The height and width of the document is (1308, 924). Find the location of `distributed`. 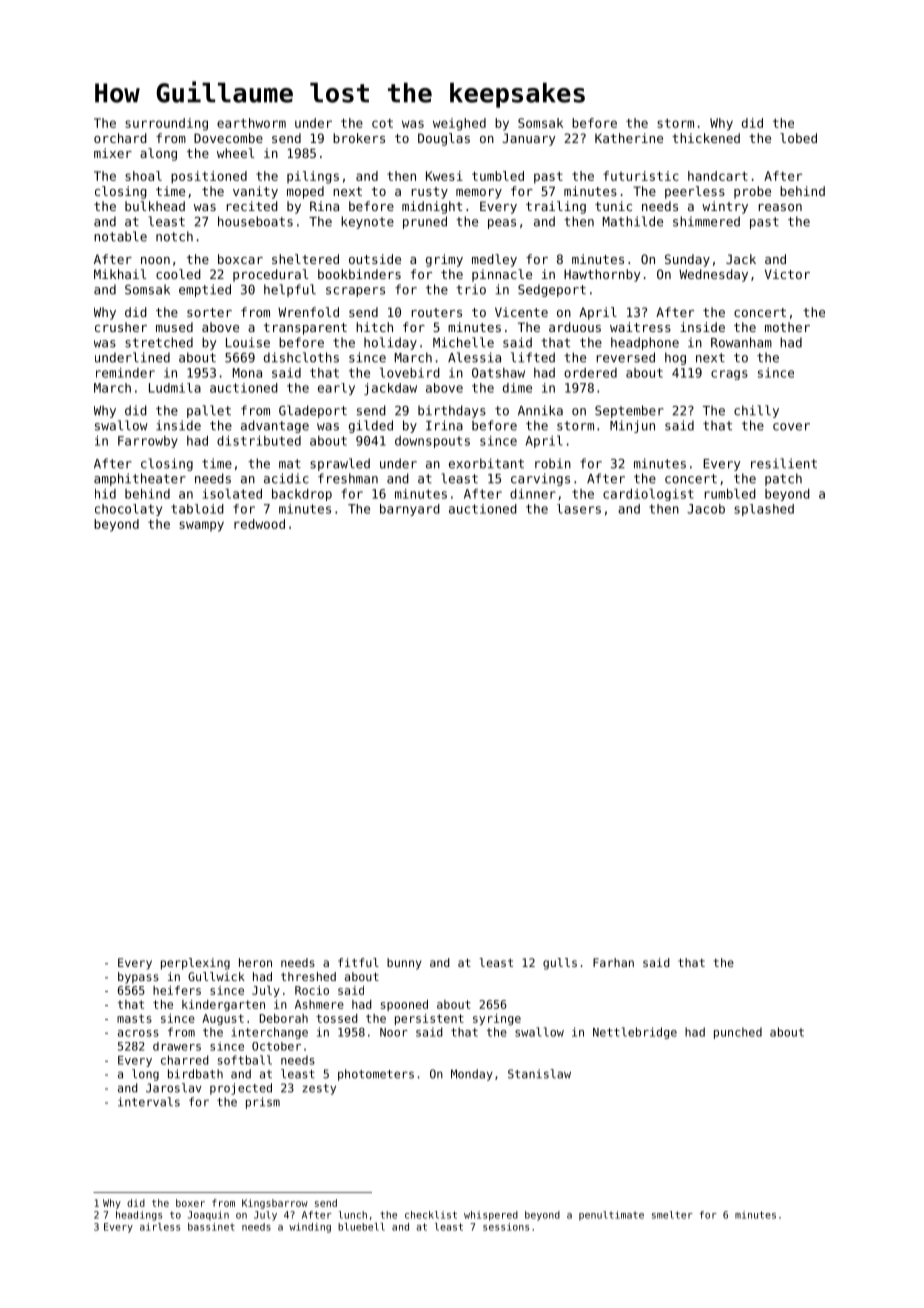

distributed is located at coordinates (259, 441).
